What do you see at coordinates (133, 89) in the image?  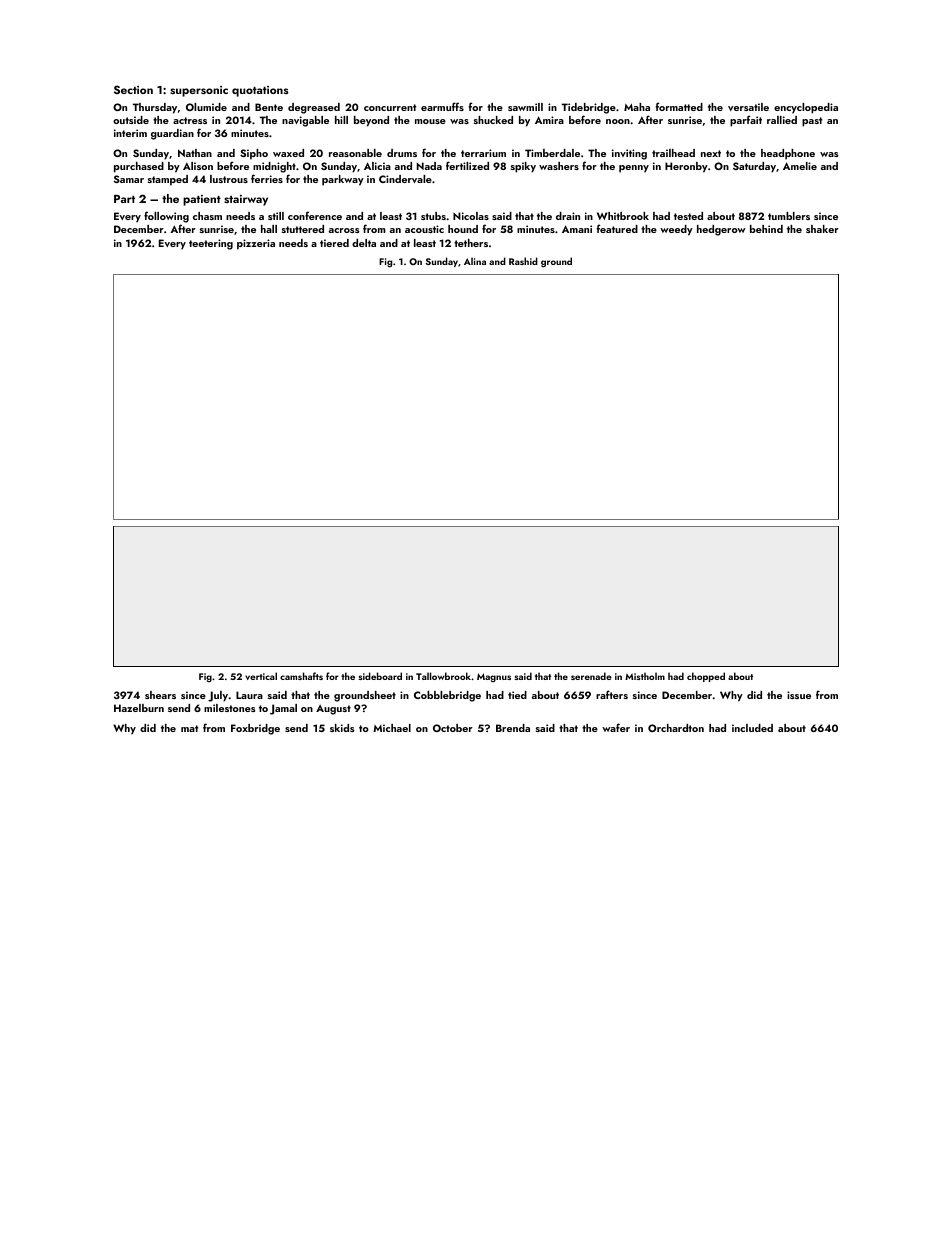 I see `Section` at bounding box center [133, 89].
